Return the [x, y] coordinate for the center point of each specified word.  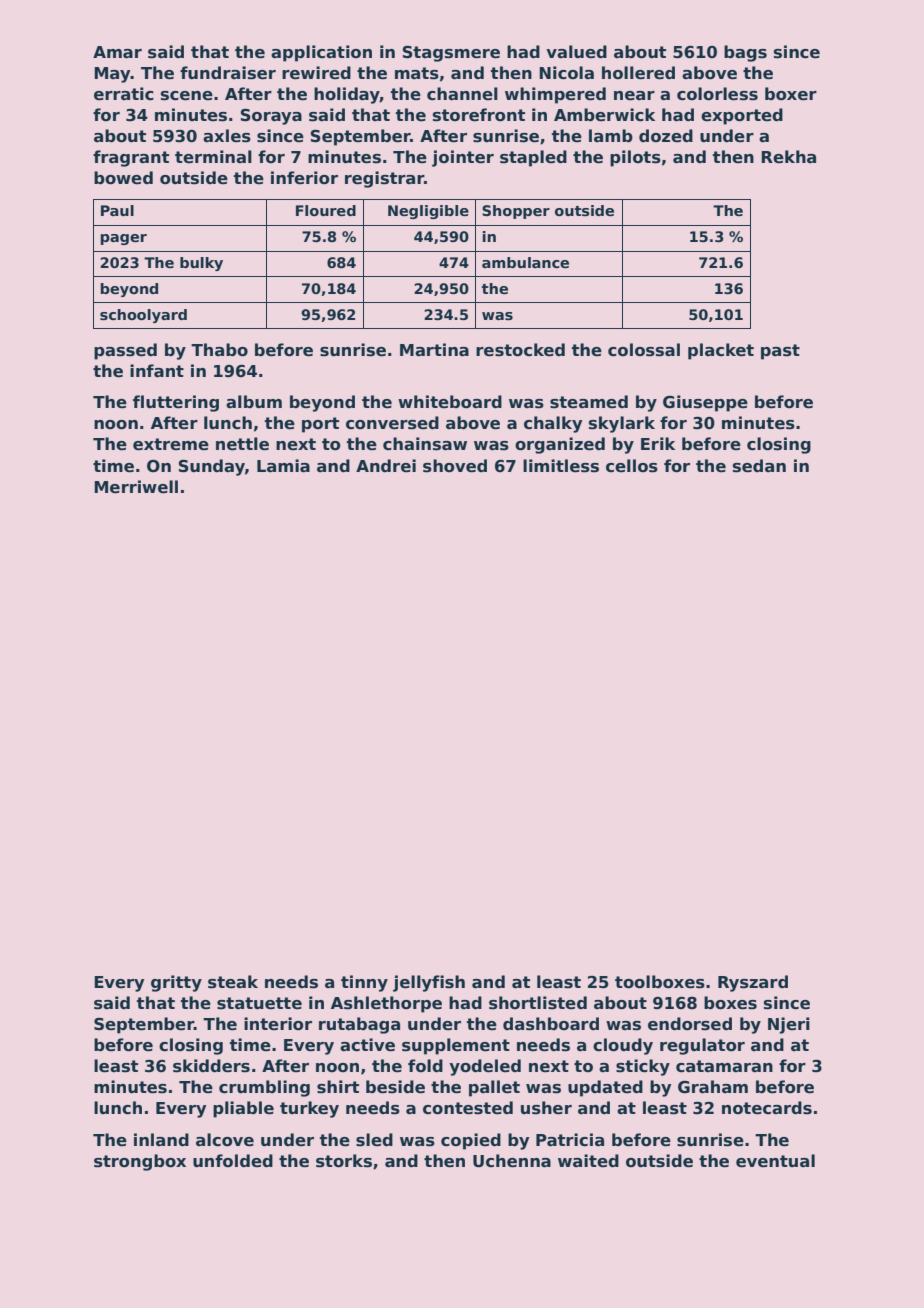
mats [417, 73]
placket [721, 351]
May [112, 75]
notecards [767, 1108]
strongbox [140, 1162]
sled [374, 1140]
